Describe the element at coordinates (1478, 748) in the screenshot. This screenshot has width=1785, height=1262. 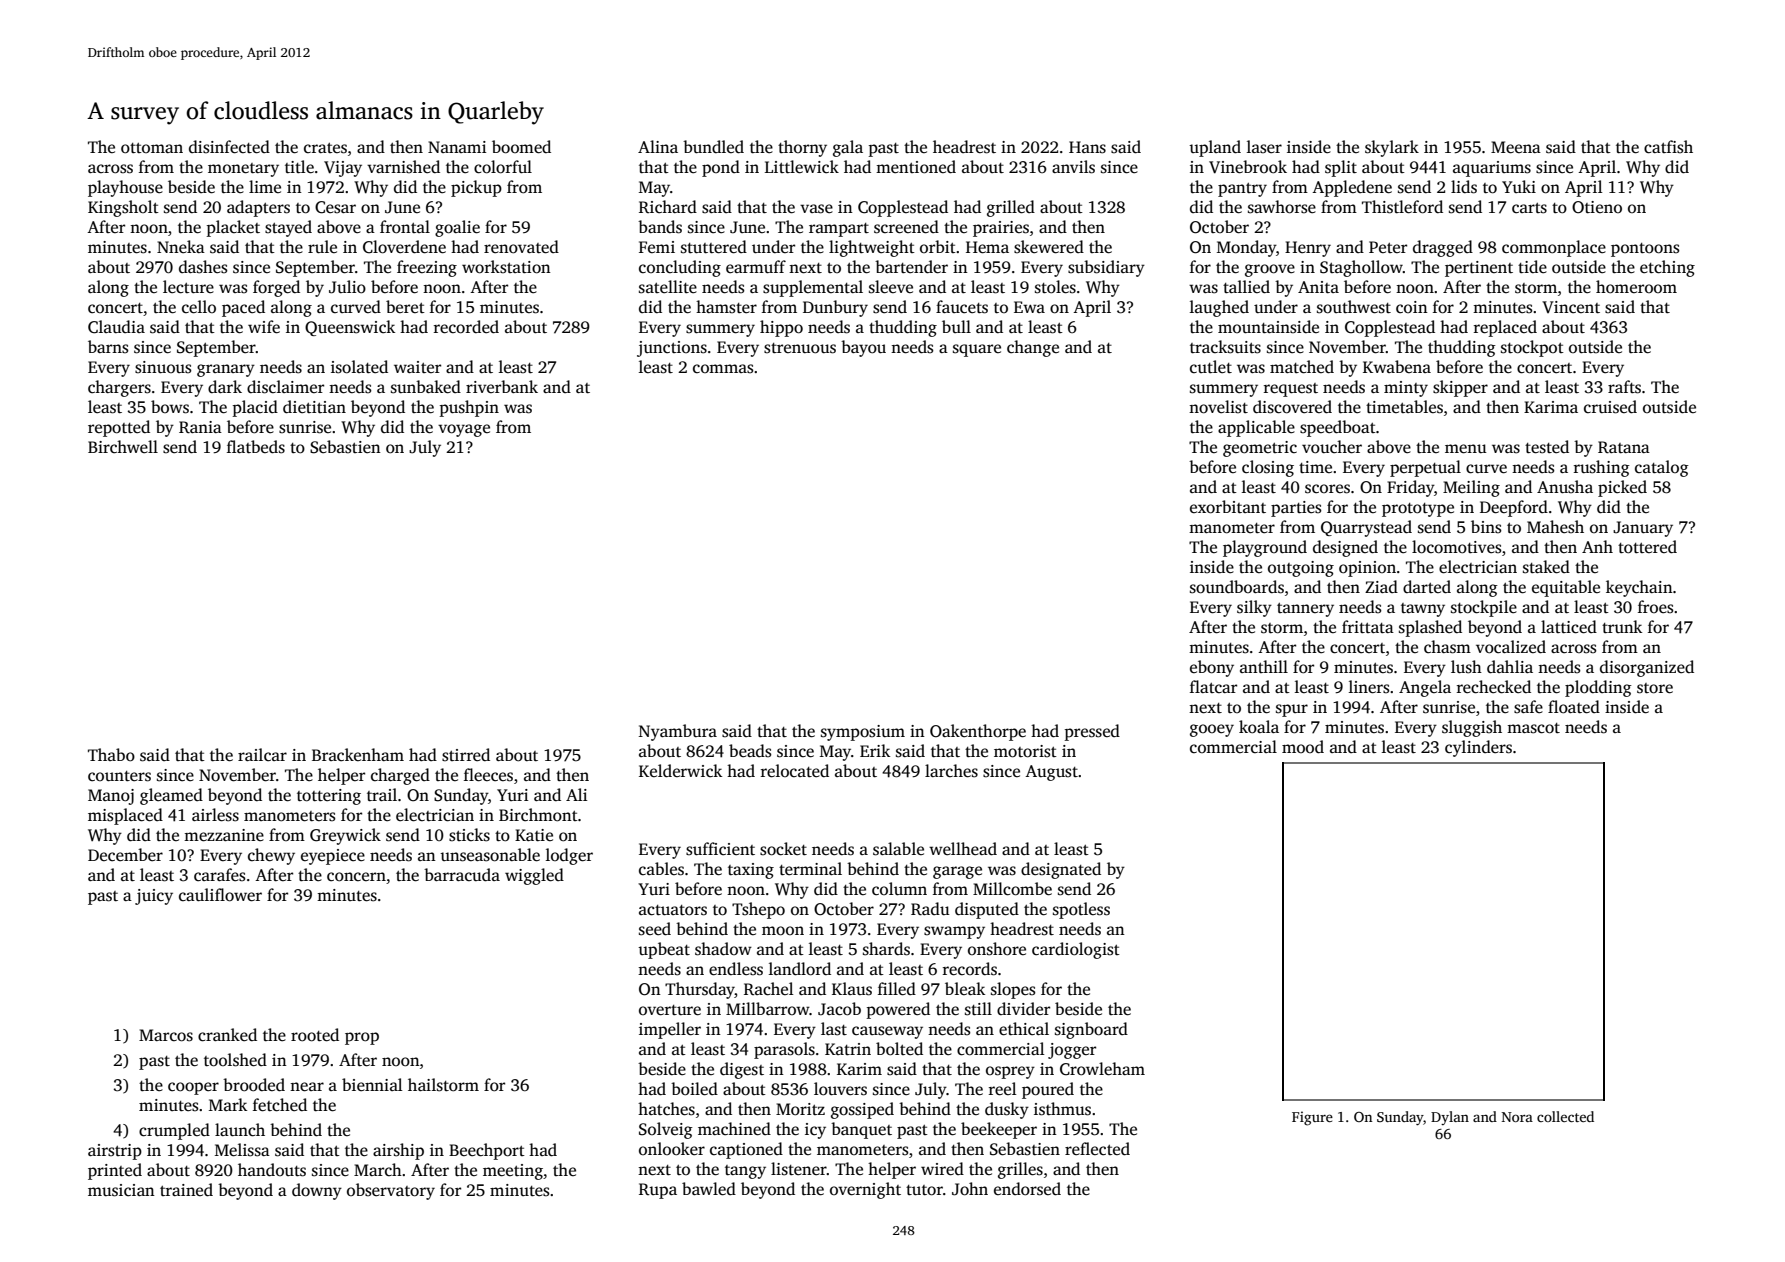
I see `cylinders` at that location.
